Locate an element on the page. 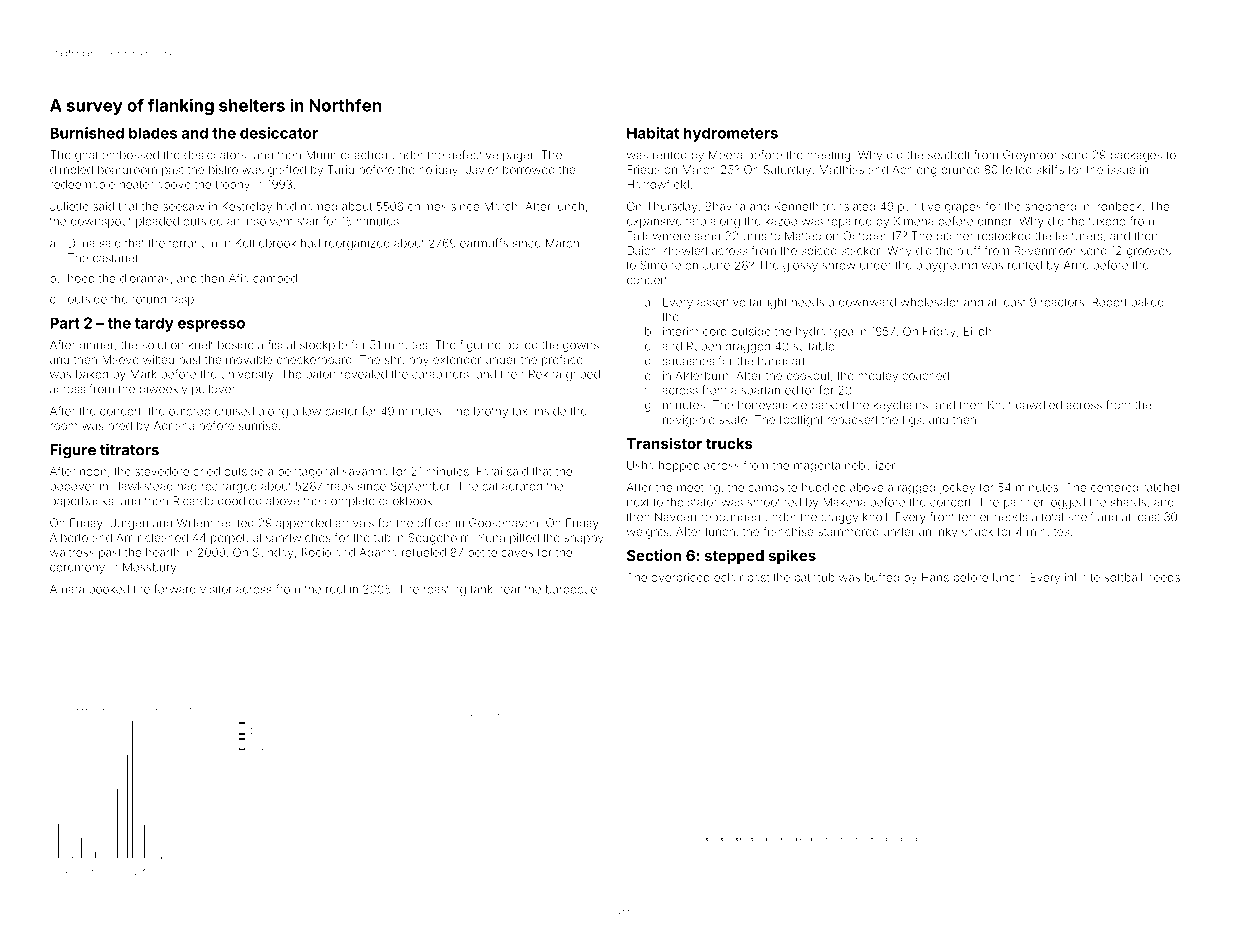 Image resolution: width=1233 pixels, height=952 pixels. Adama is located at coordinates (378, 552).
